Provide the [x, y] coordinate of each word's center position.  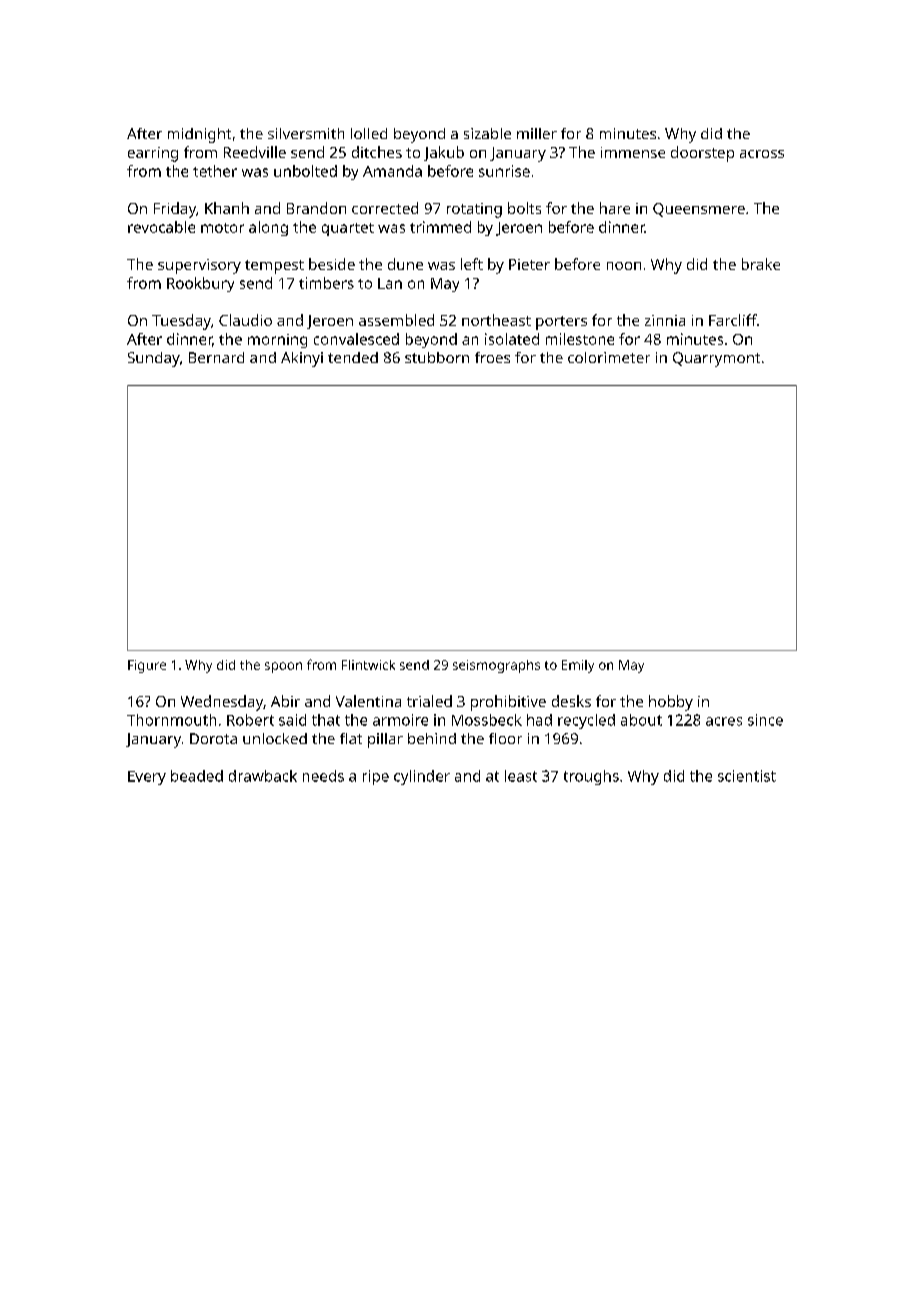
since [765, 720]
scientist [747, 776]
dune [405, 264]
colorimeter [609, 357]
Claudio [245, 320]
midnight [199, 135]
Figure [147, 666]
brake [761, 264]
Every [147, 778]
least [521, 776]
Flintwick [368, 665]
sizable [487, 133]
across [762, 154]
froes [492, 357]
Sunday [154, 359]
